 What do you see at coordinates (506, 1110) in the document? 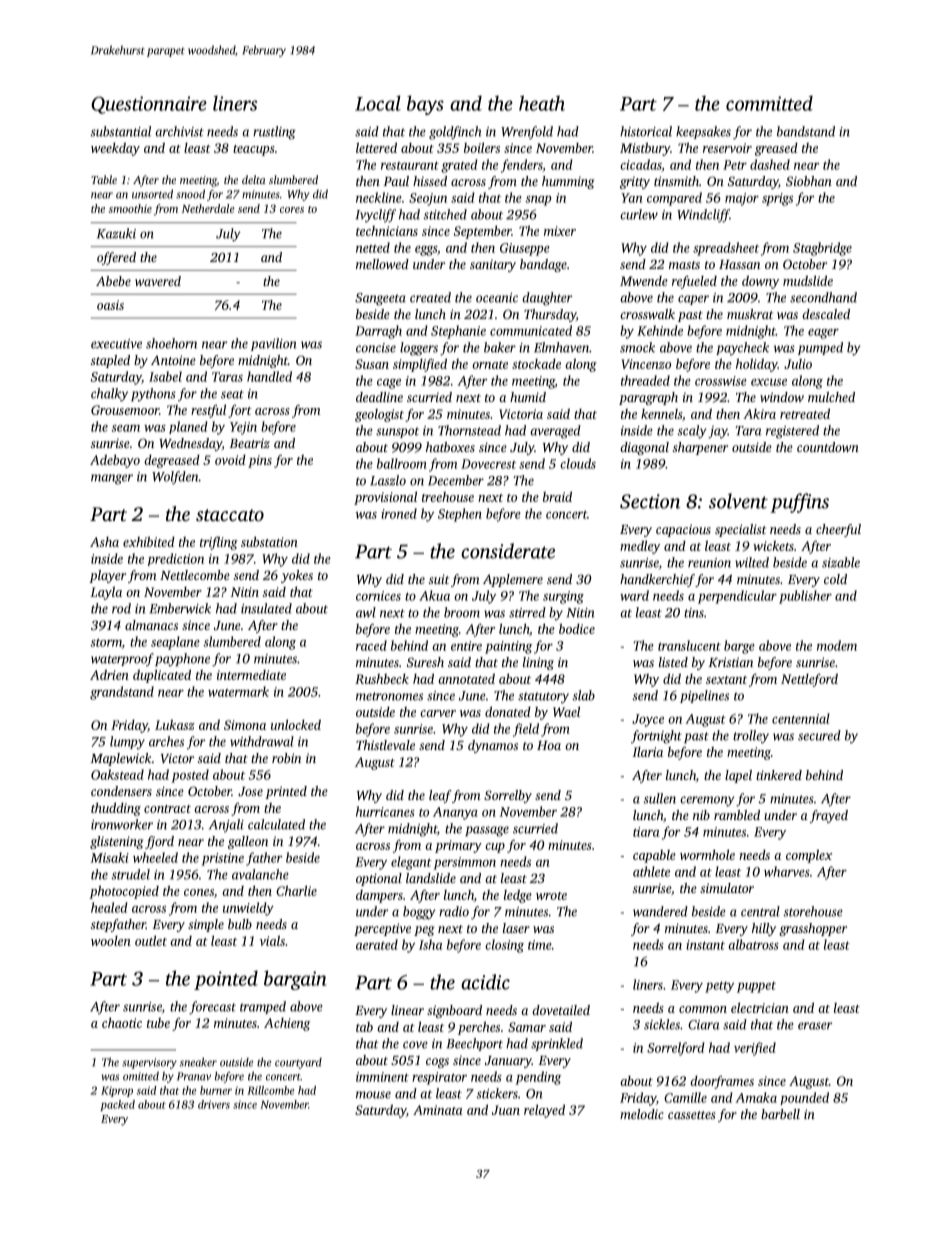
I see `Juan` at bounding box center [506, 1110].
